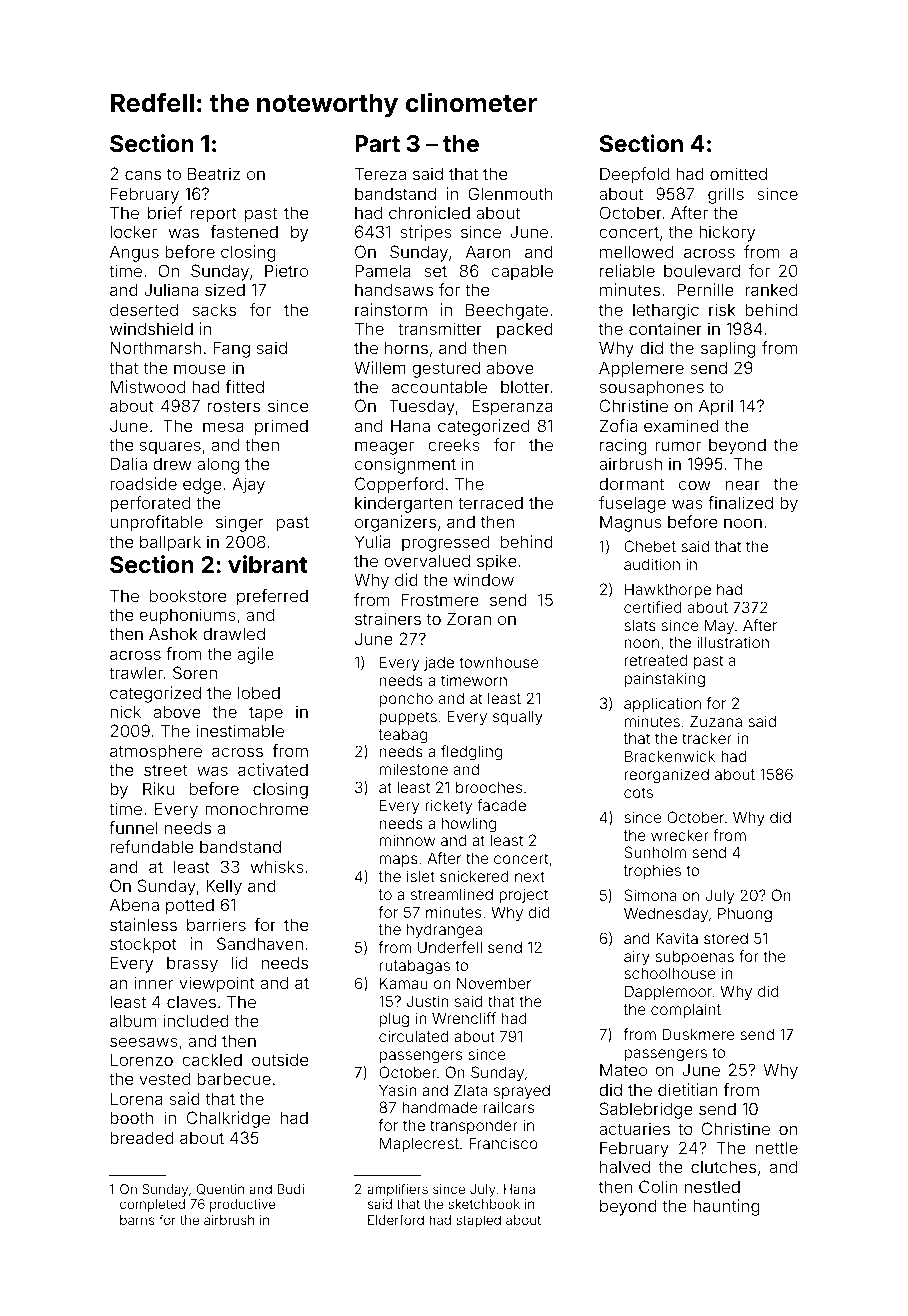 The width and height of the document is (908, 1316). Describe the element at coordinates (488, 251) in the document. I see `Aaron` at that location.
